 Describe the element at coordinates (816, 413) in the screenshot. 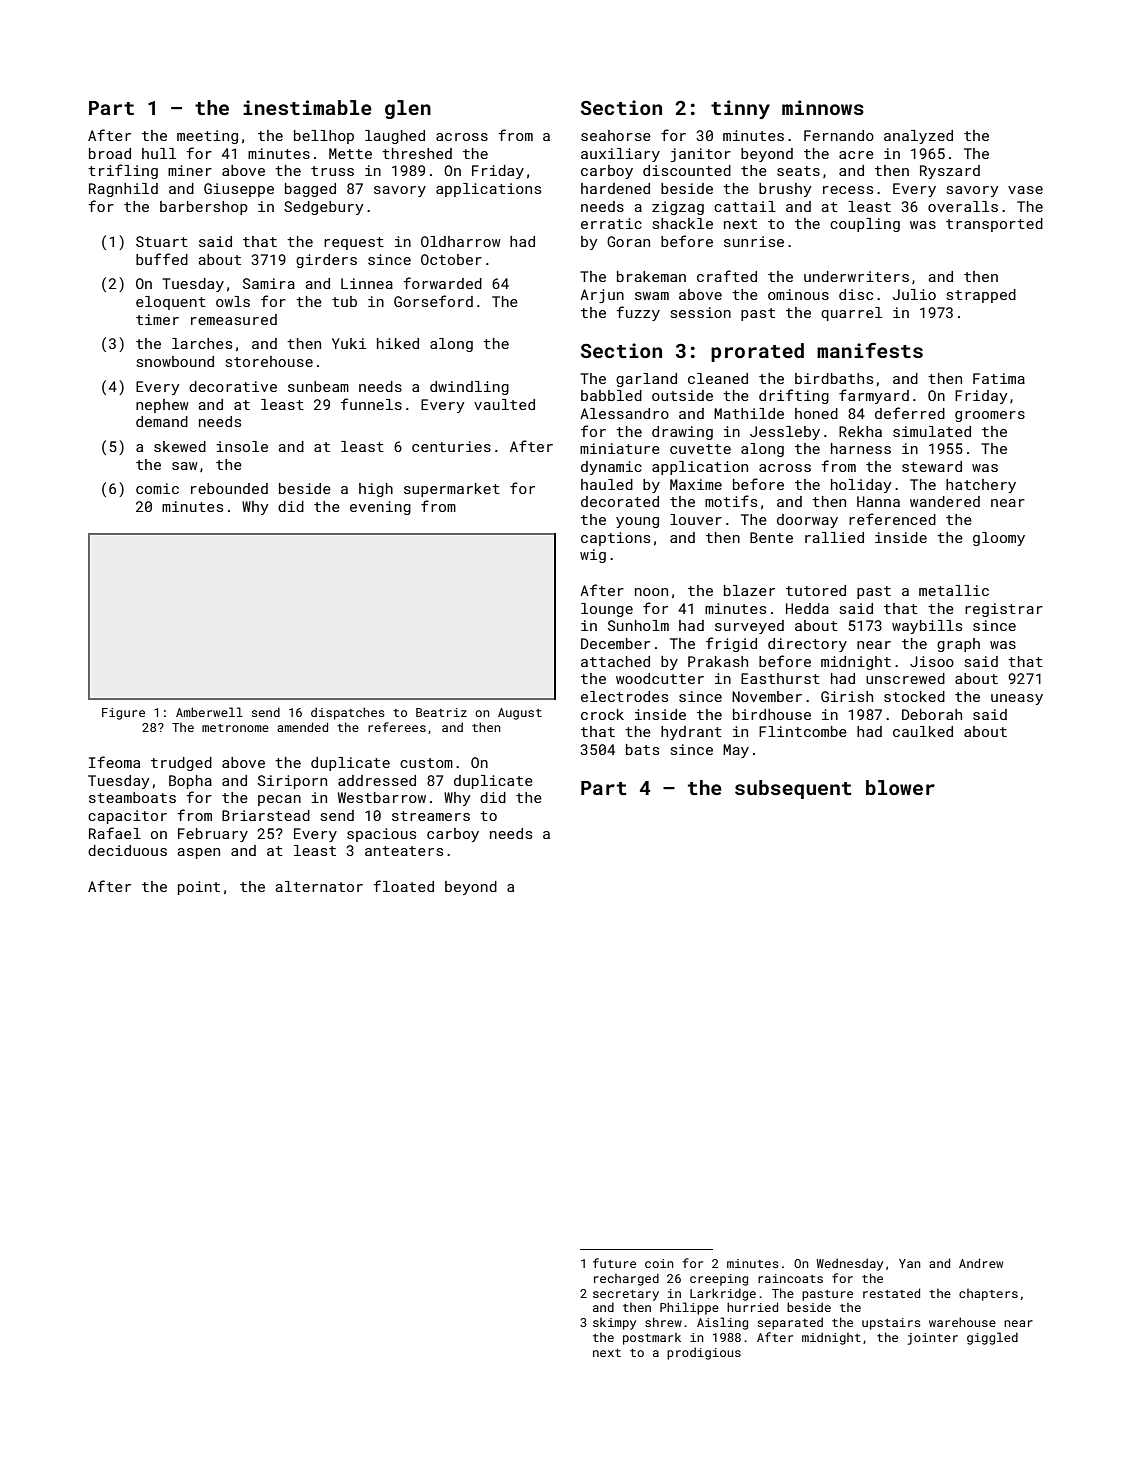

I see `honed` at that location.
